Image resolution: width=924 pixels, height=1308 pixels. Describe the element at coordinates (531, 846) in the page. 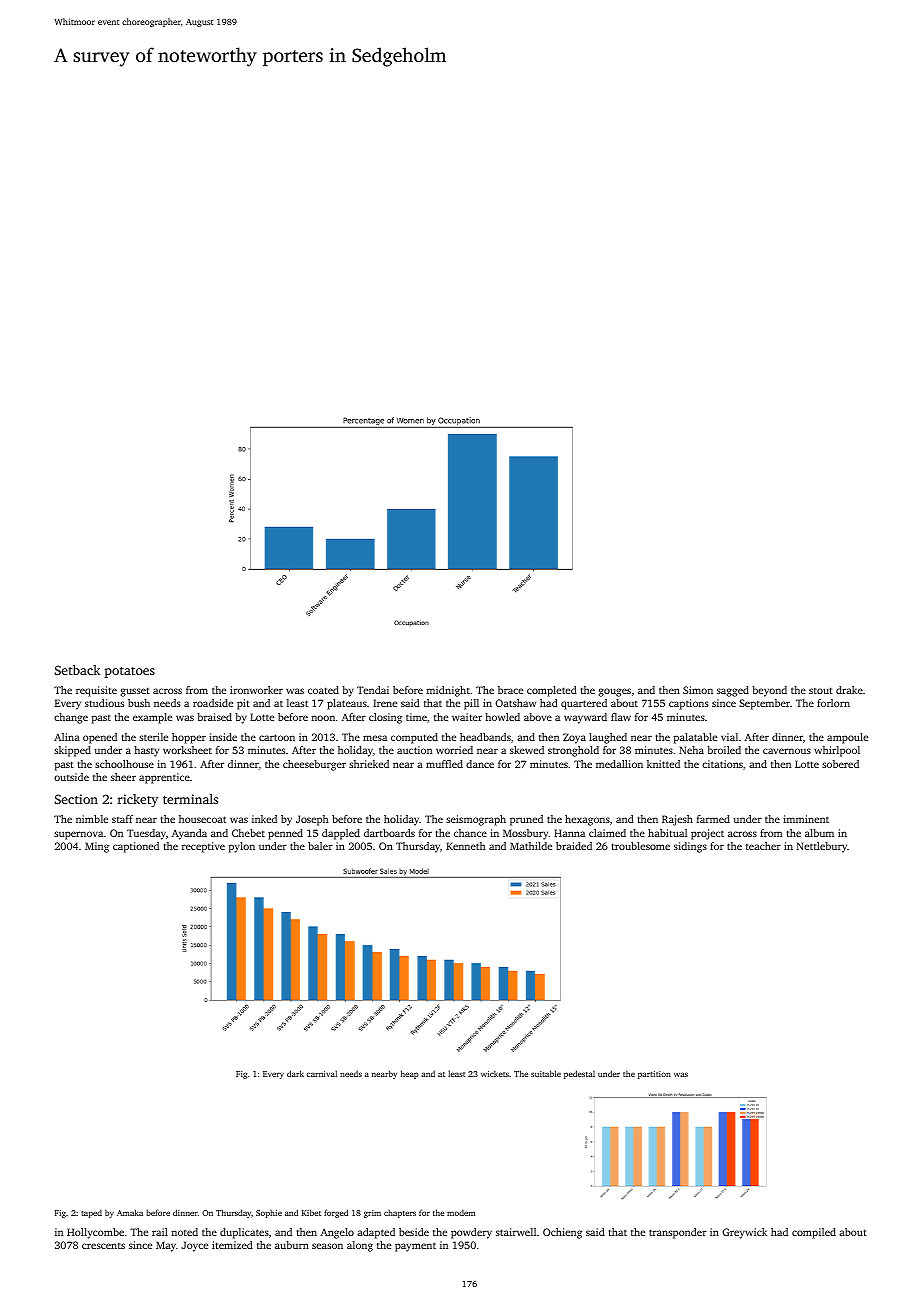

I see `Mathilde` at that location.
